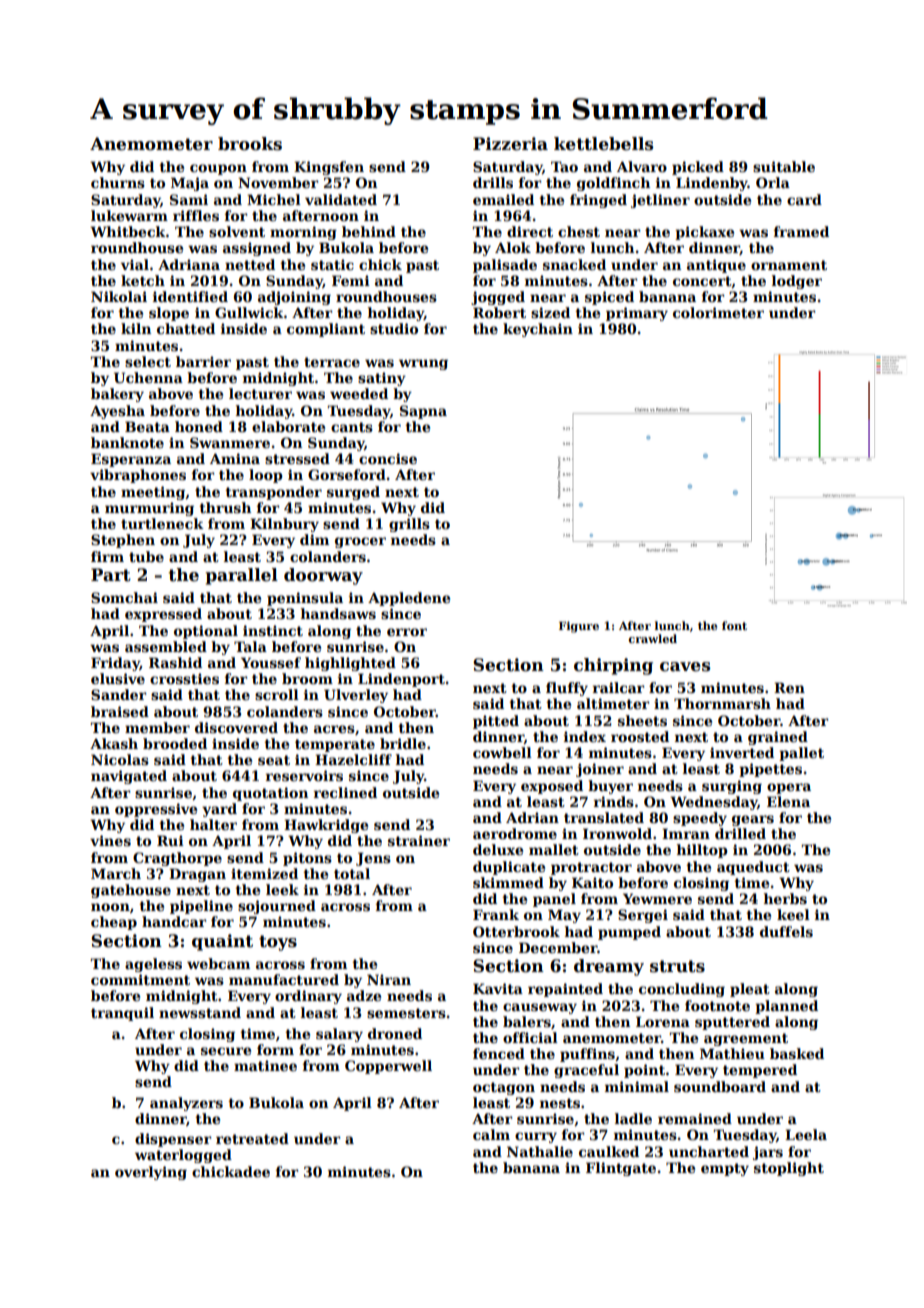  What do you see at coordinates (388, 1067) in the screenshot?
I see `Copperwell` at bounding box center [388, 1067].
